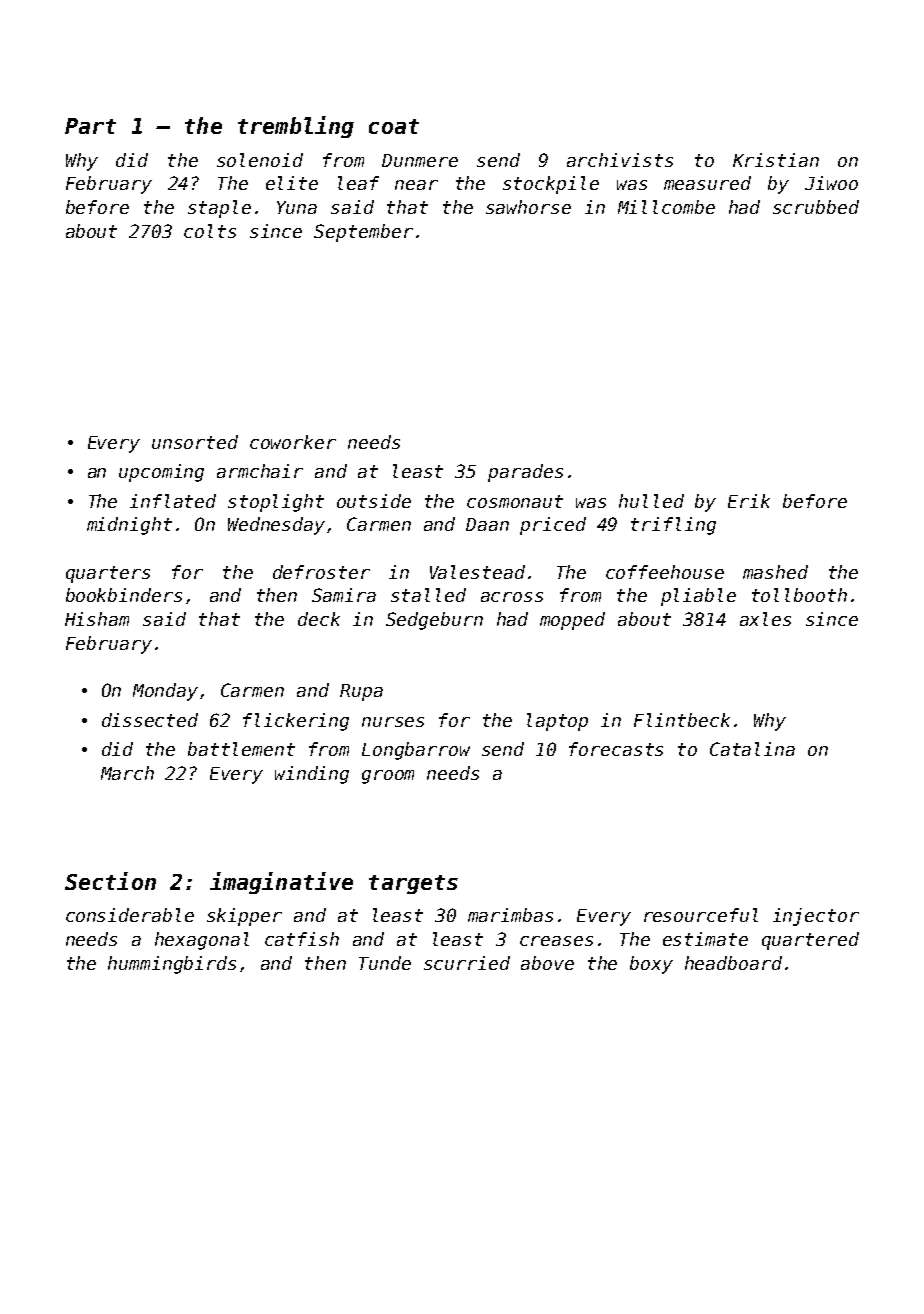 The image size is (924, 1314). I want to click on coffeehouse, so click(665, 572).
